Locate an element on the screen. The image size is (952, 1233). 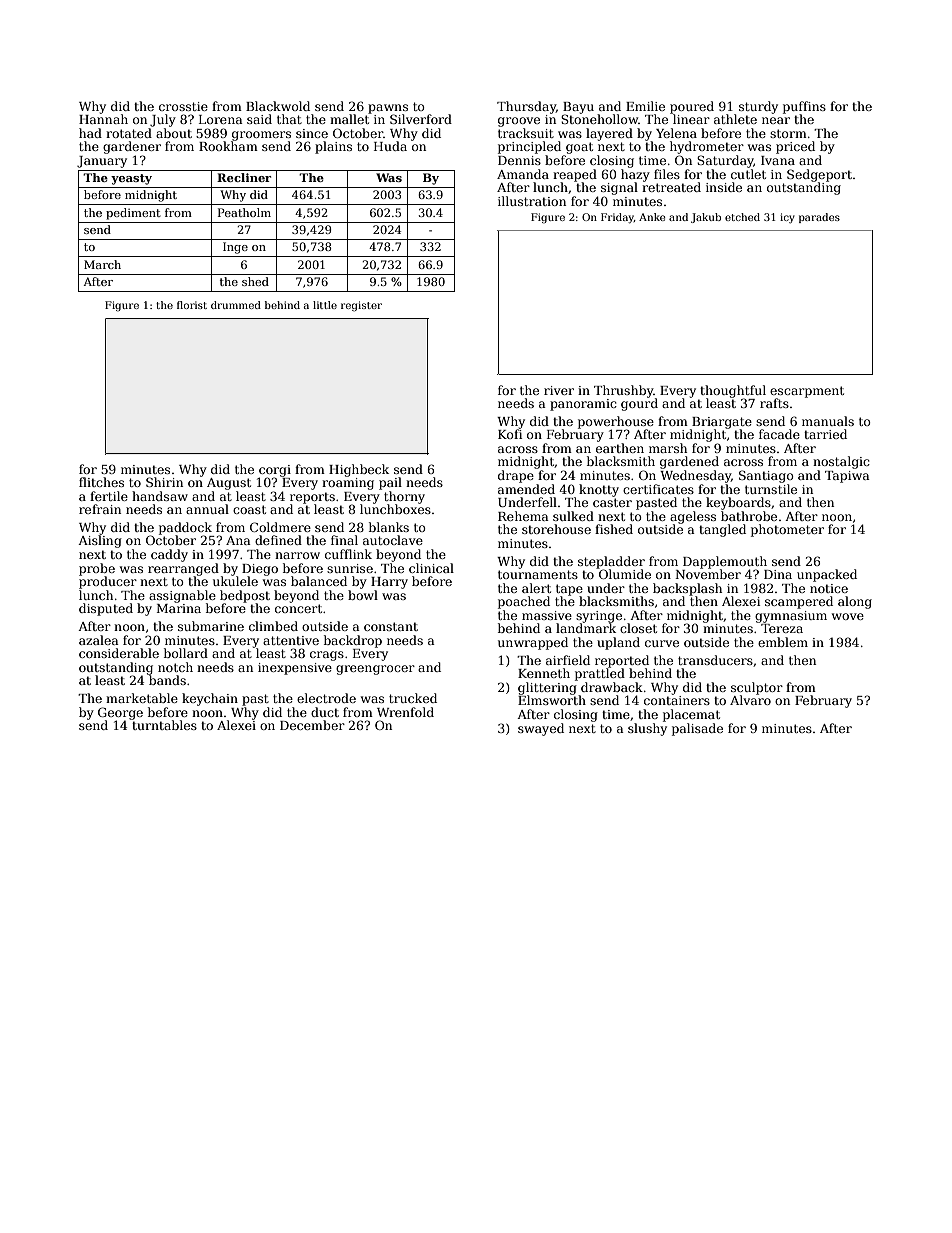
unpacked is located at coordinates (827, 575).
